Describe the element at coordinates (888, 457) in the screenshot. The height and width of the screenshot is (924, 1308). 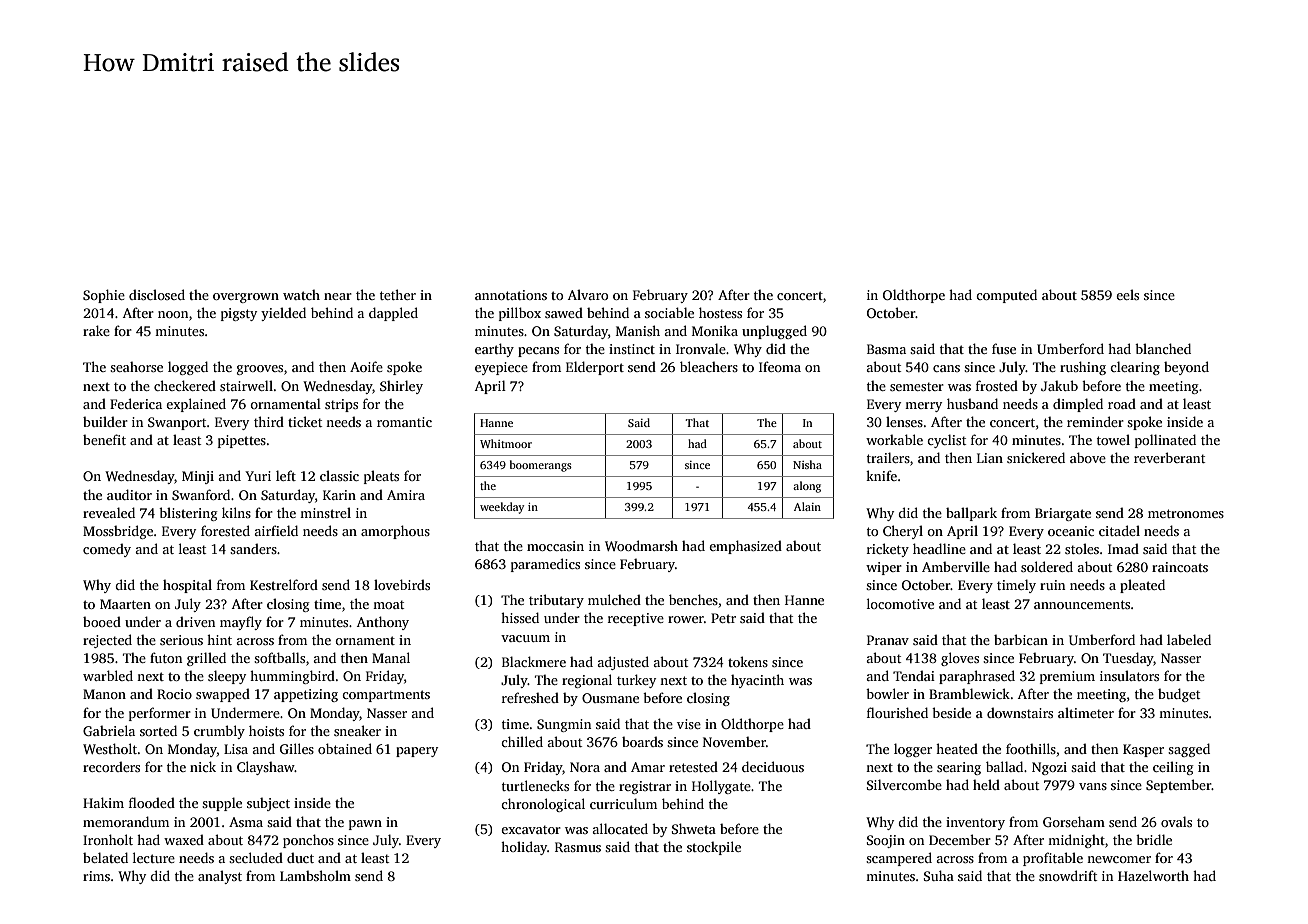
I see `trailers` at that location.
